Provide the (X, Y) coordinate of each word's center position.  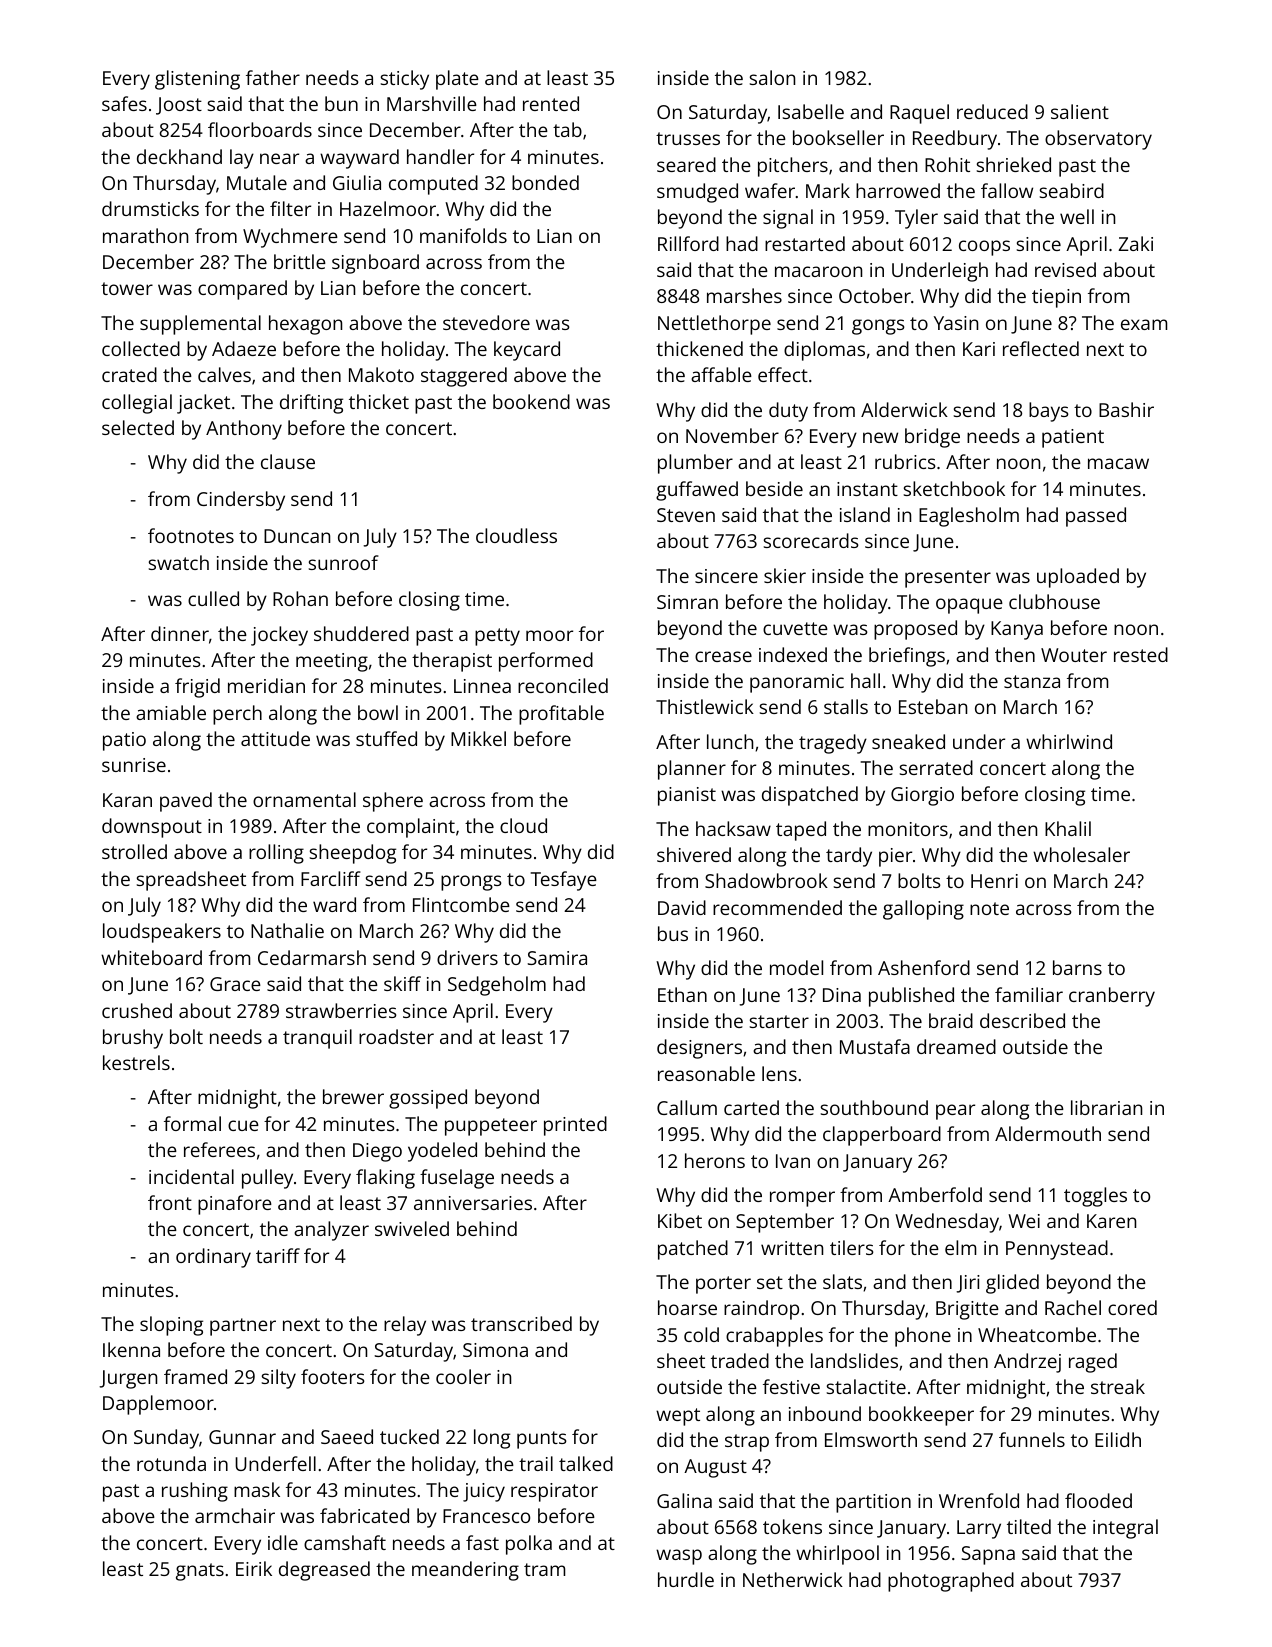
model (796, 967)
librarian (1106, 1107)
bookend (531, 401)
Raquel (919, 114)
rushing (195, 1492)
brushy (133, 1039)
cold (701, 1334)
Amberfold (935, 1194)
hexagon (305, 325)
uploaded (1078, 578)
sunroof (344, 562)
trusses (688, 138)
